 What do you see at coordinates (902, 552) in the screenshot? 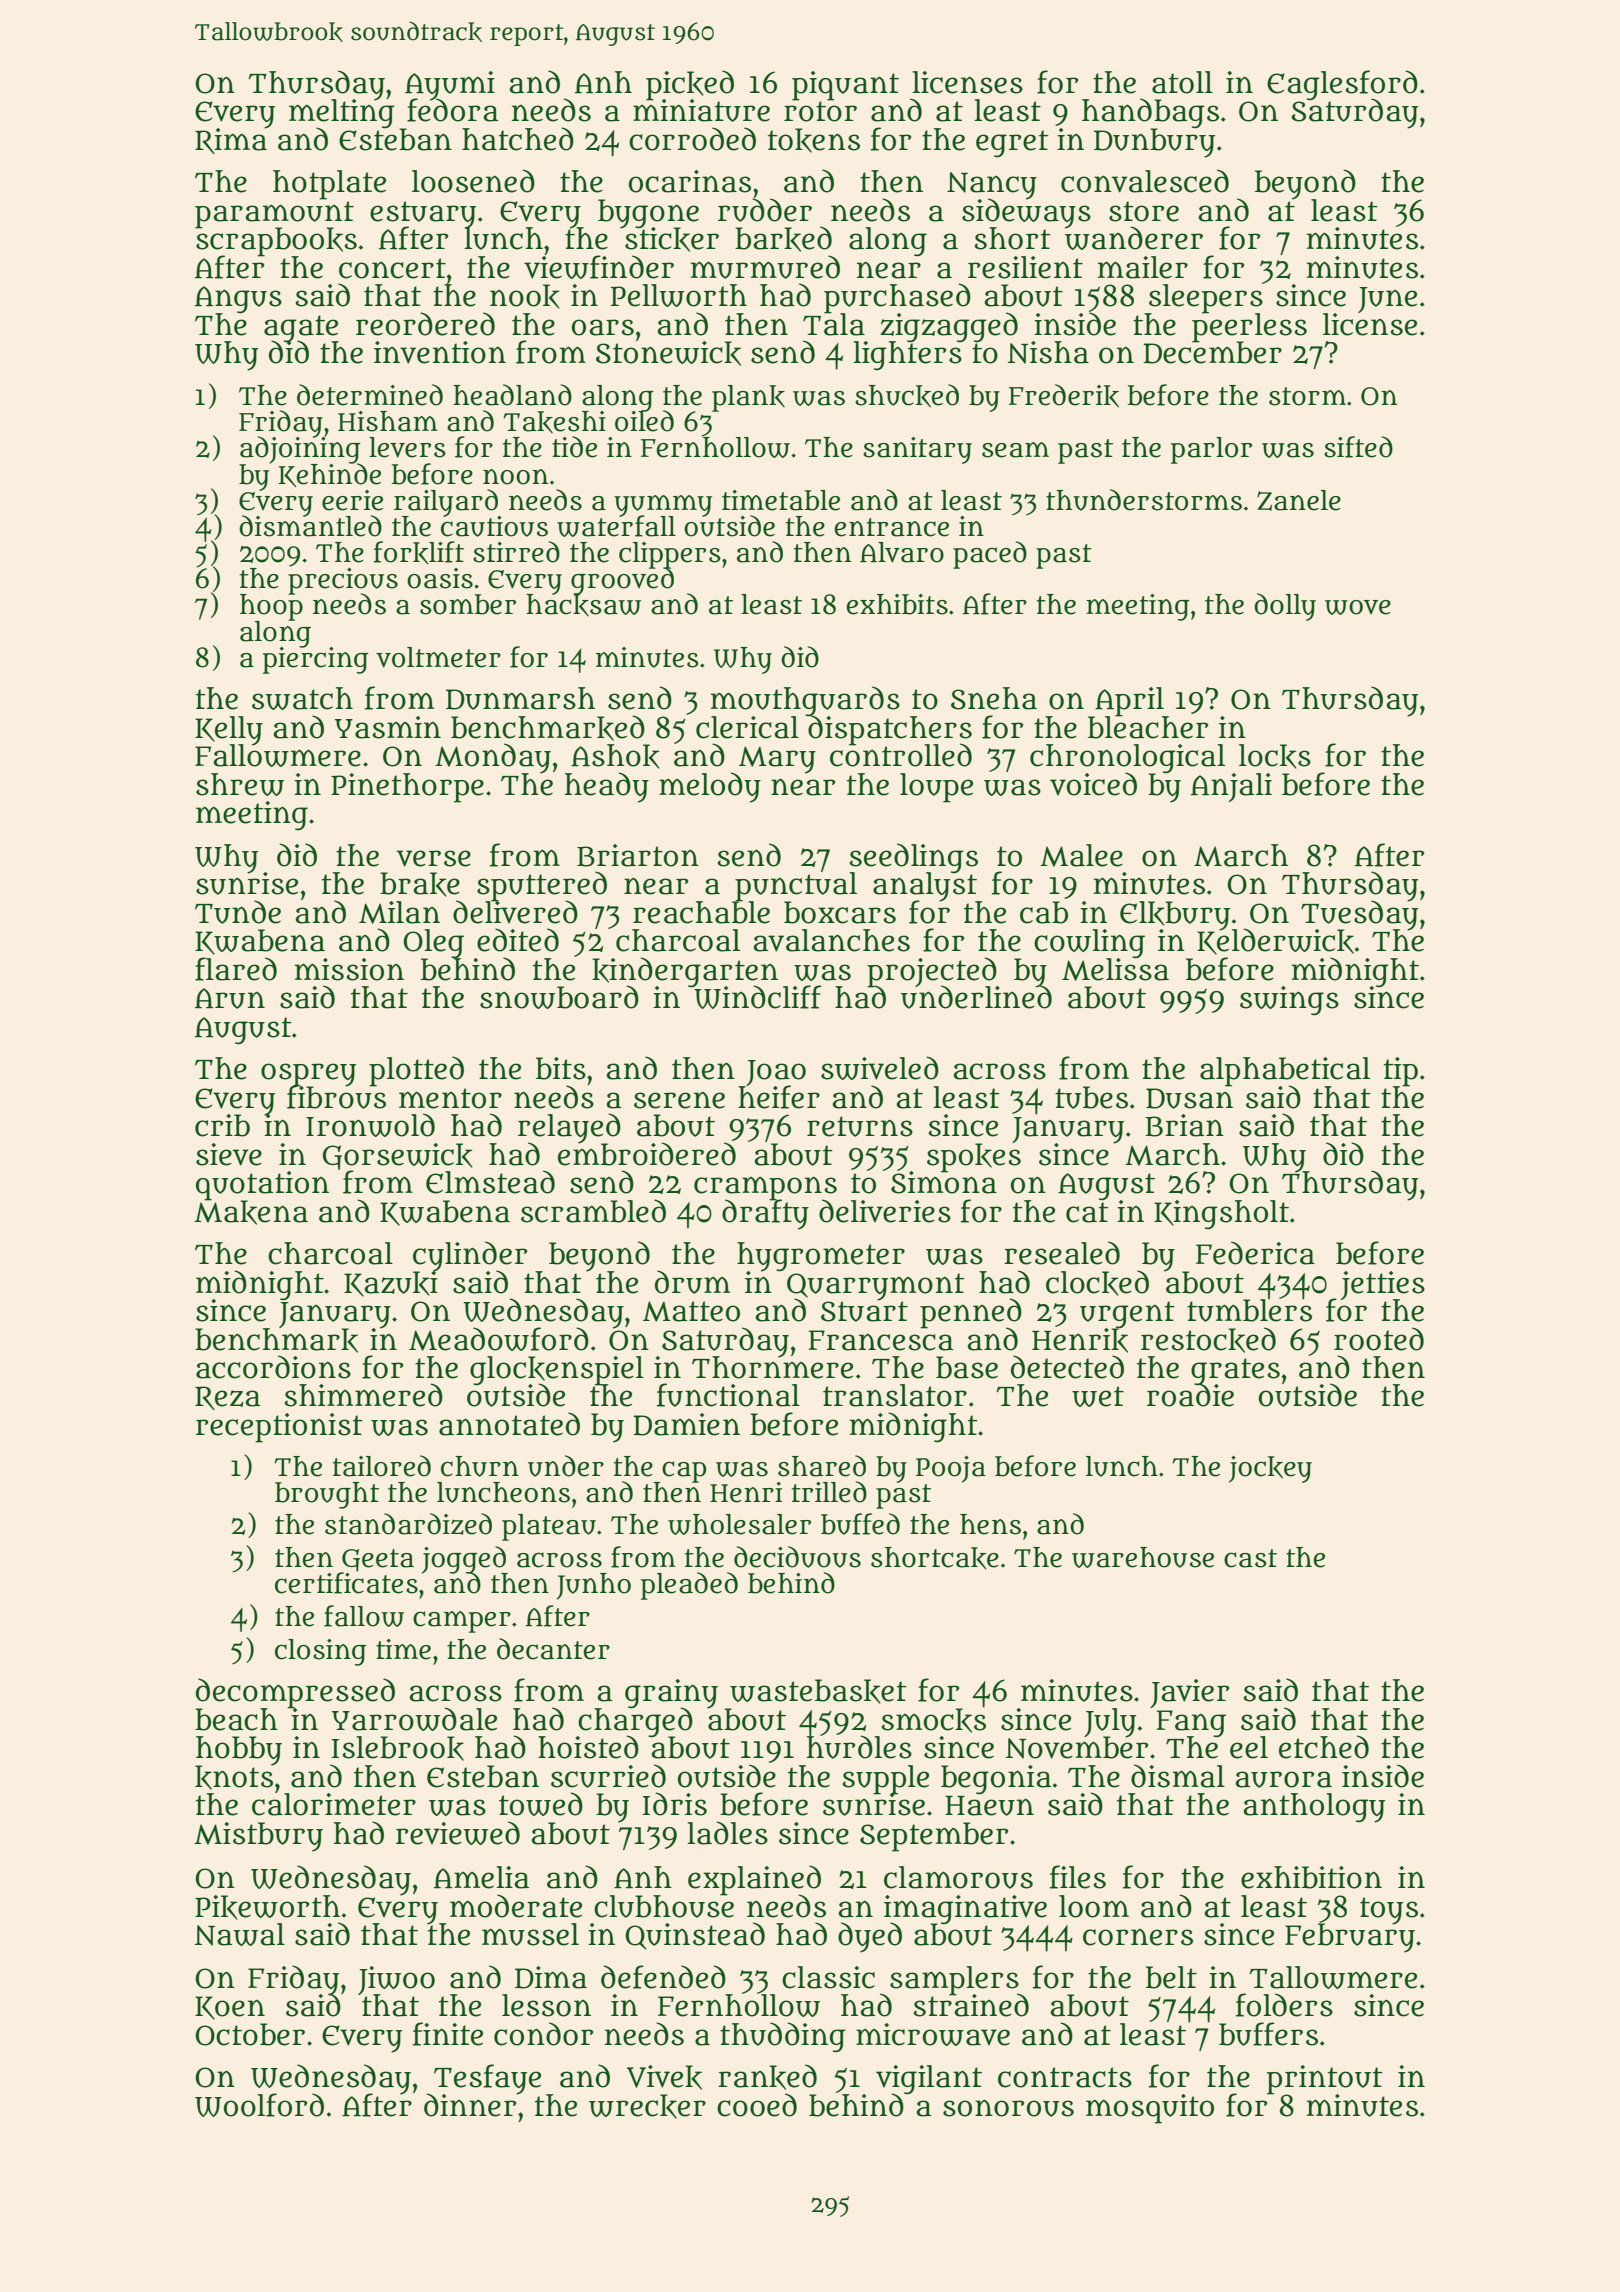
I see `Alvaro` at bounding box center [902, 552].
